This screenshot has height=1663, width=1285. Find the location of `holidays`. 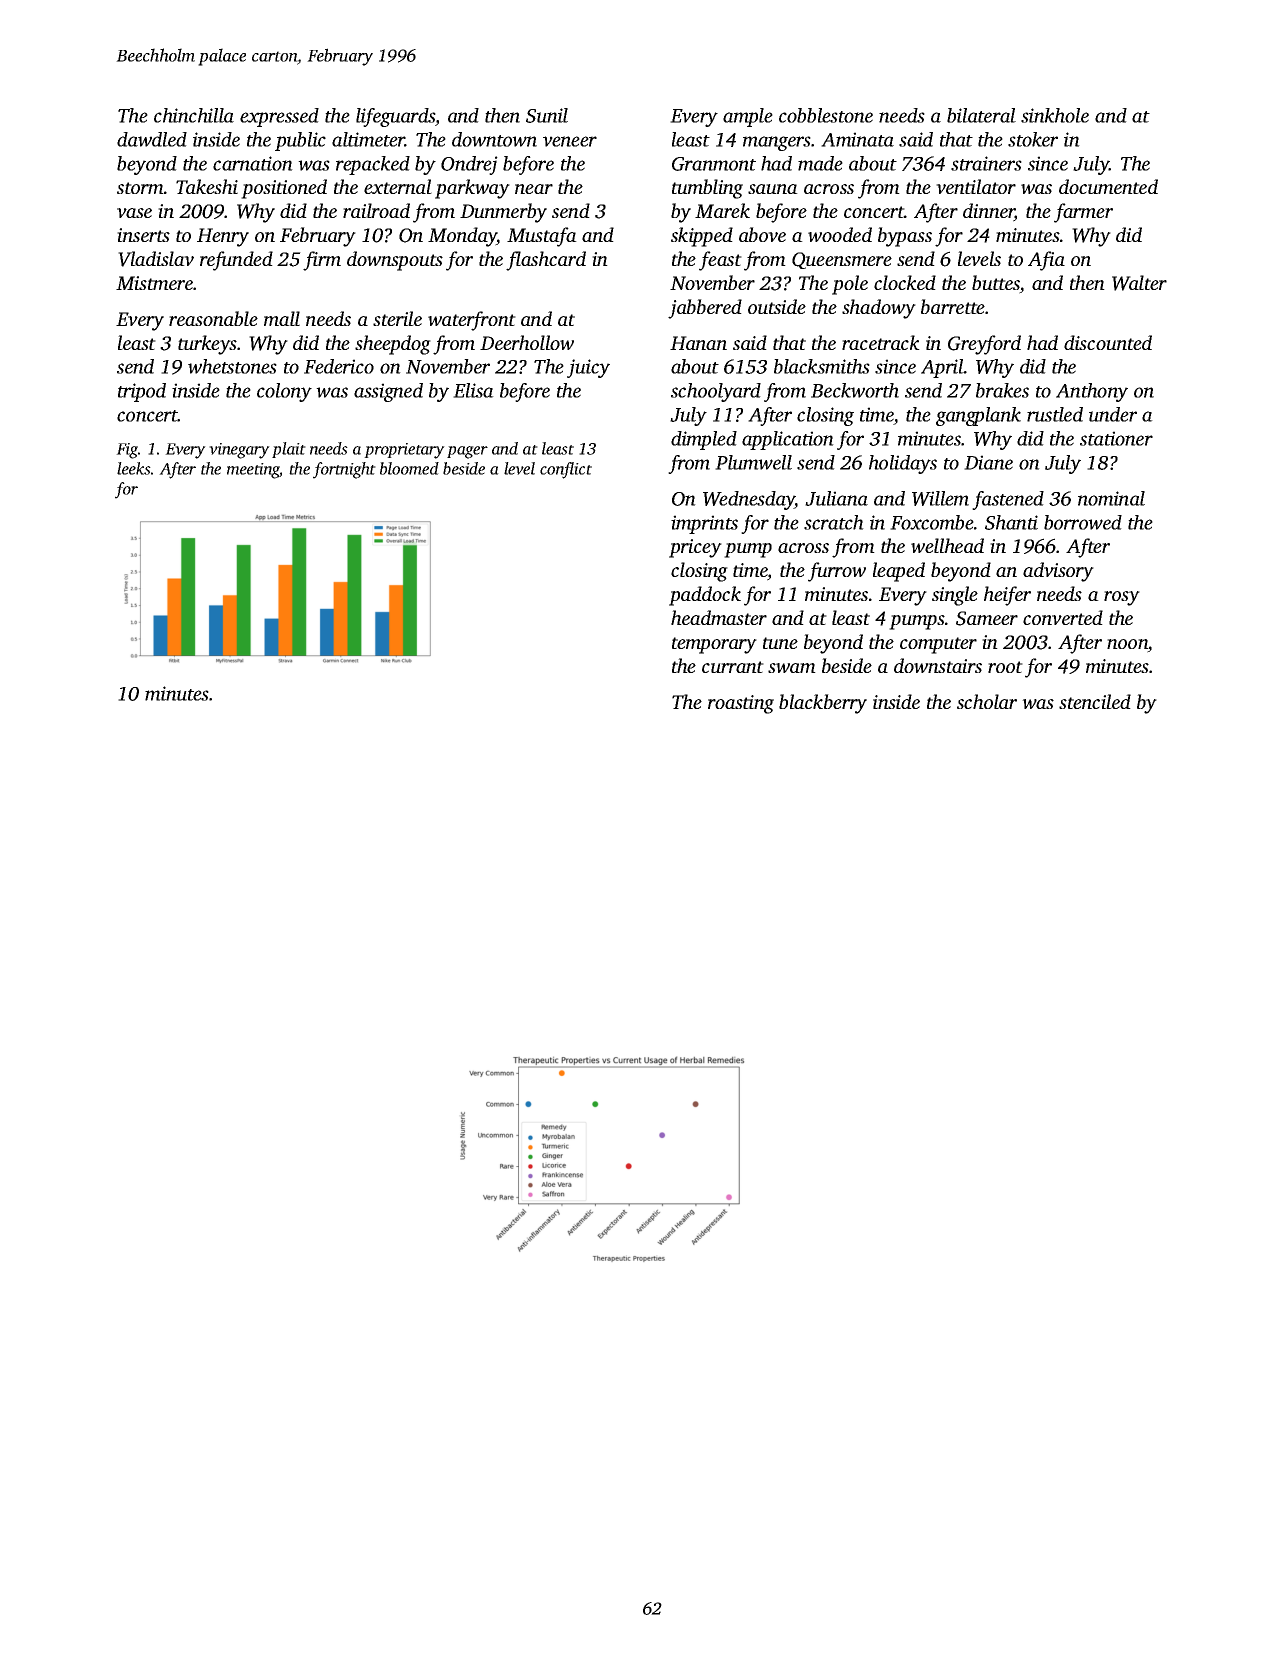

holidays is located at coordinates (903, 464).
